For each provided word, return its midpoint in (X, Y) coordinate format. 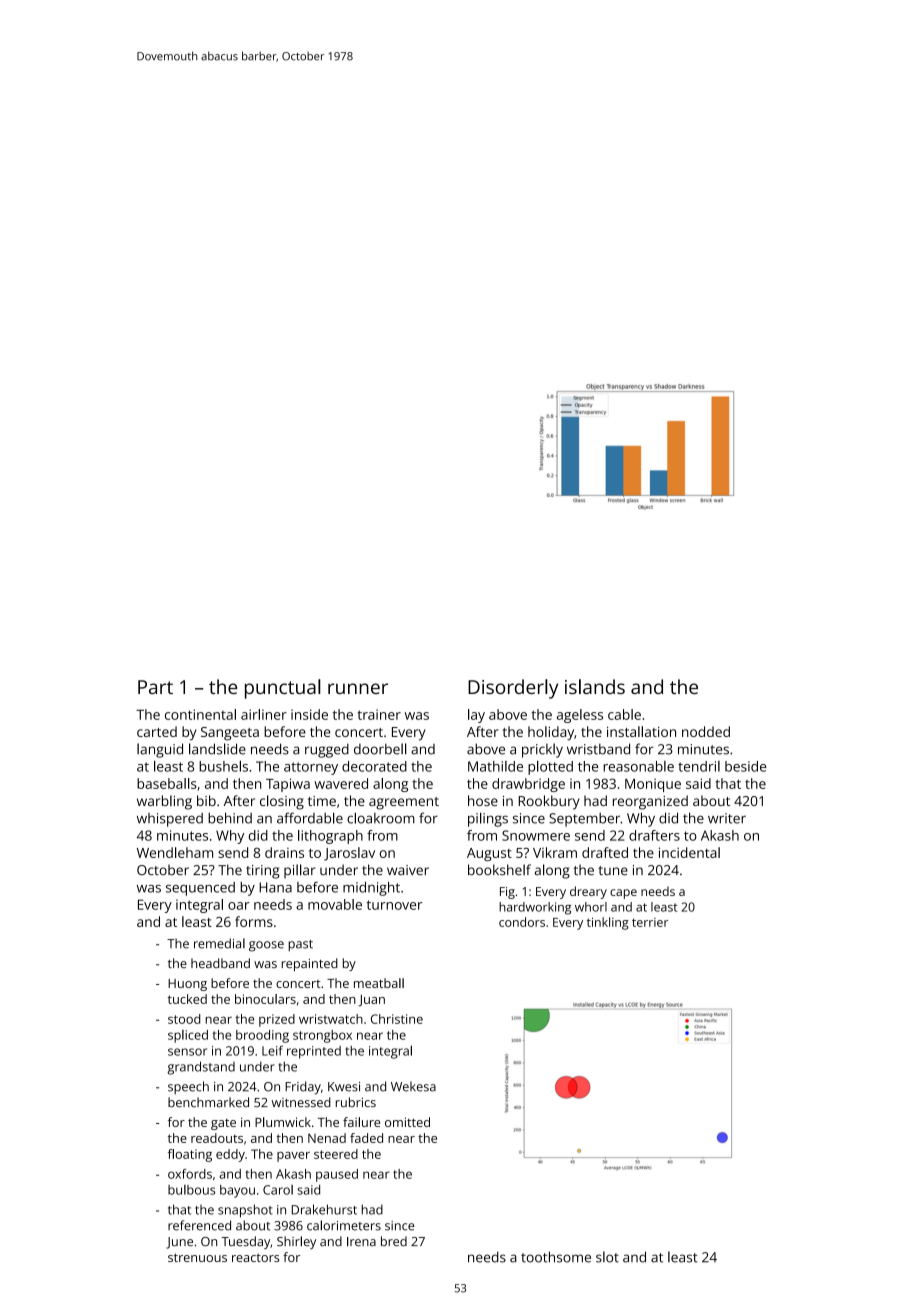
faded (366, 1138)
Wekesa (413, 1086)
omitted (407, 1122)
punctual (283, 689)
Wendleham (175, 852)
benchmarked (208, 1102)
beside (745, 766)
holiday (551, 733)
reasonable (638, 766)
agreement (404, 803)
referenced (199, 1225)
